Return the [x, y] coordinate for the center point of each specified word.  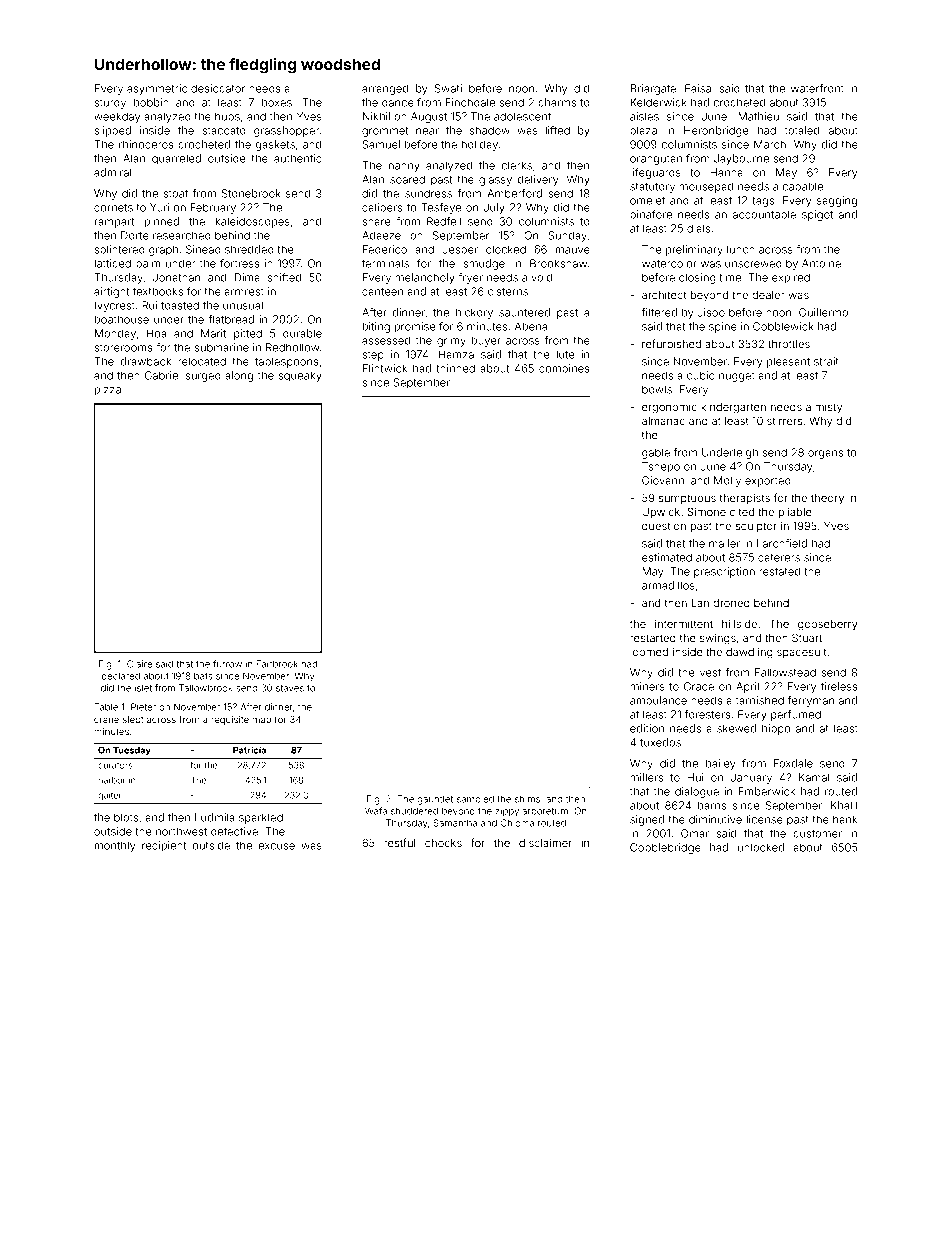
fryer [470, 278]
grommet [385, 132]
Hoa [157, 333]
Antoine [821, 263]
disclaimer [545, 842]
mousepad [706, 187]
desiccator [218, 88]
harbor [112, 780]
